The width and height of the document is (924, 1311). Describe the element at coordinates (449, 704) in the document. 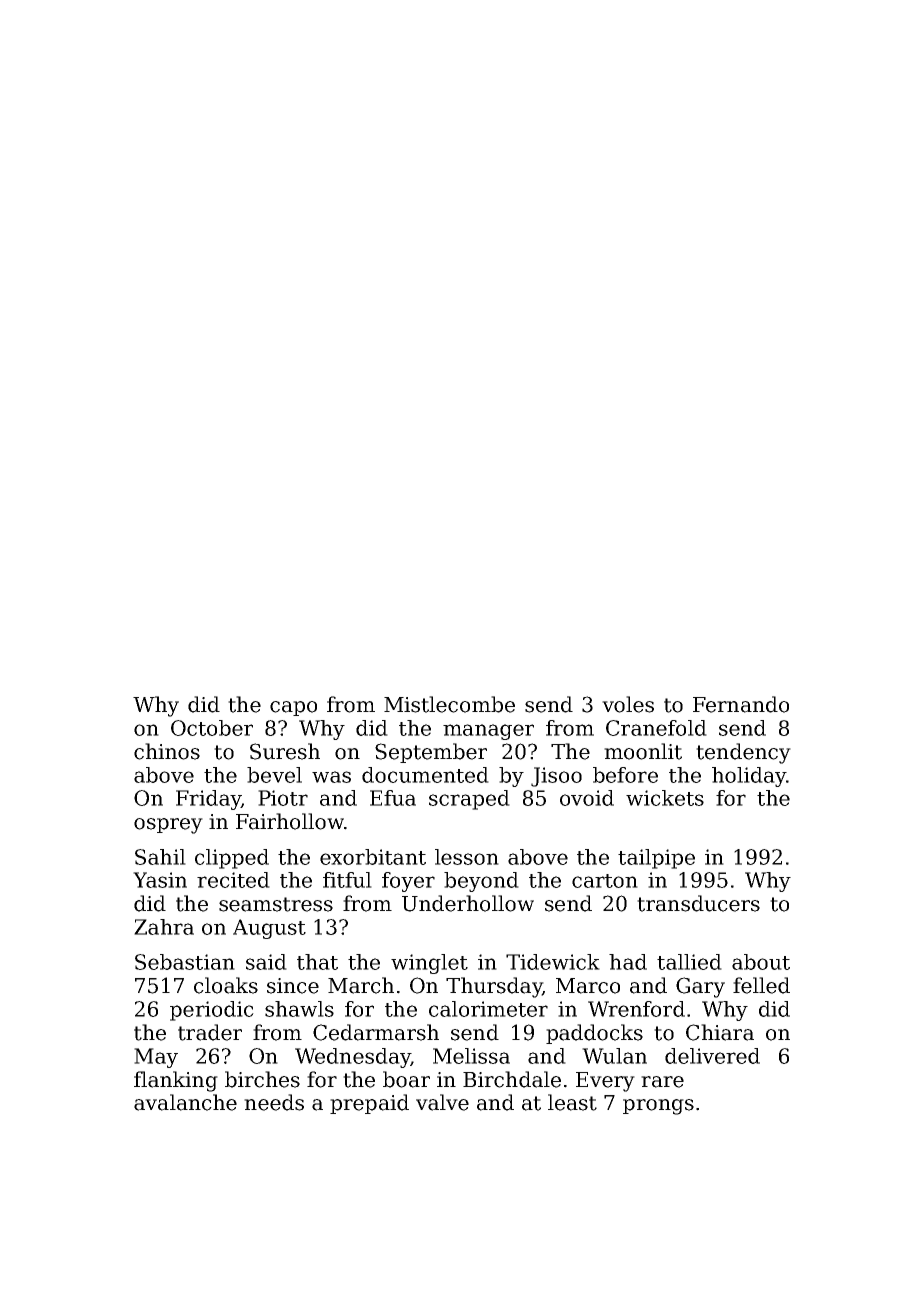

I see `Mistlecombe` at that location.
